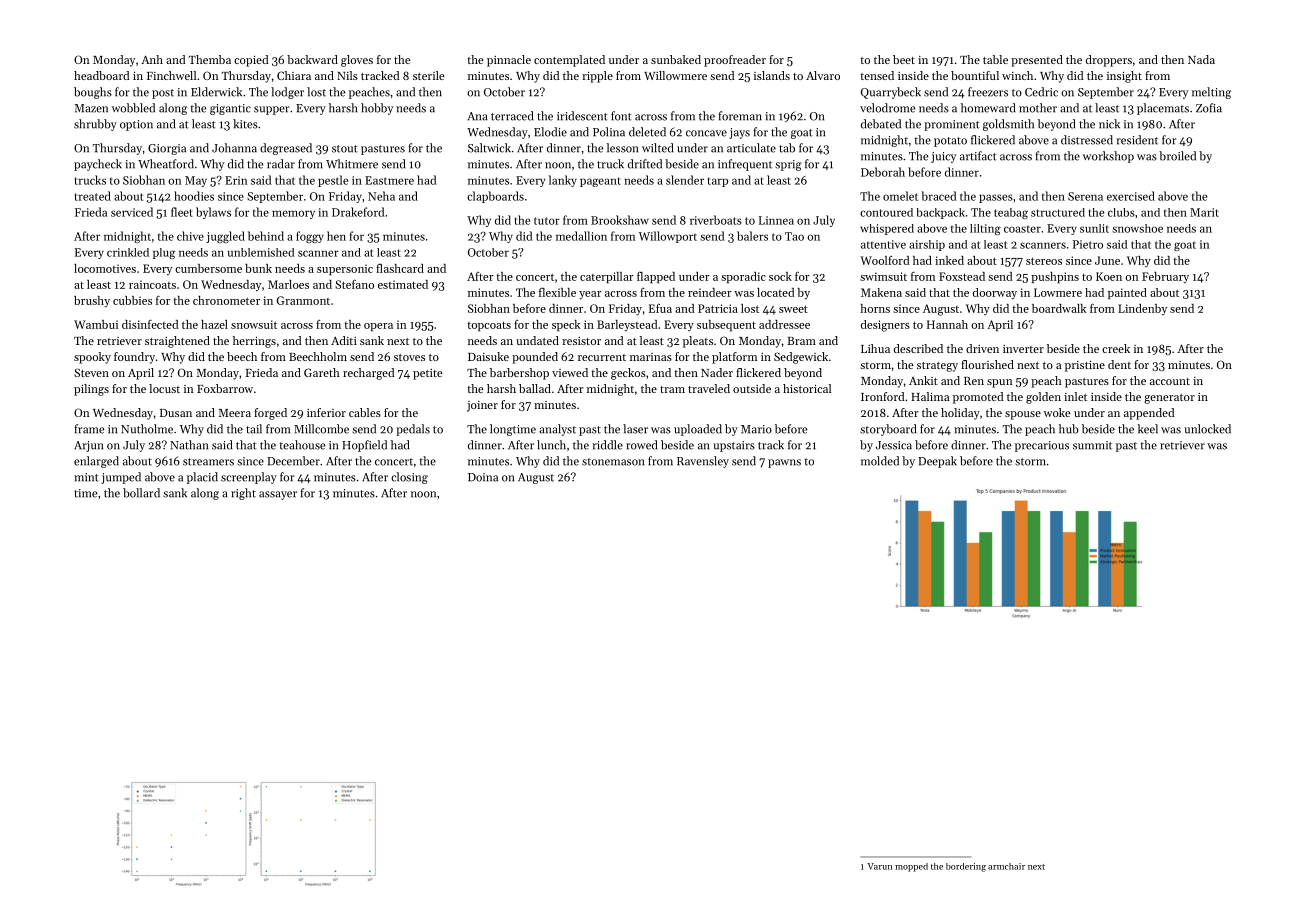 Image resolution: width=1308 pixels, height=924 pixels. Describe the element at coordinates (164, 388) in the screenshot. I see `locust` at that location.
